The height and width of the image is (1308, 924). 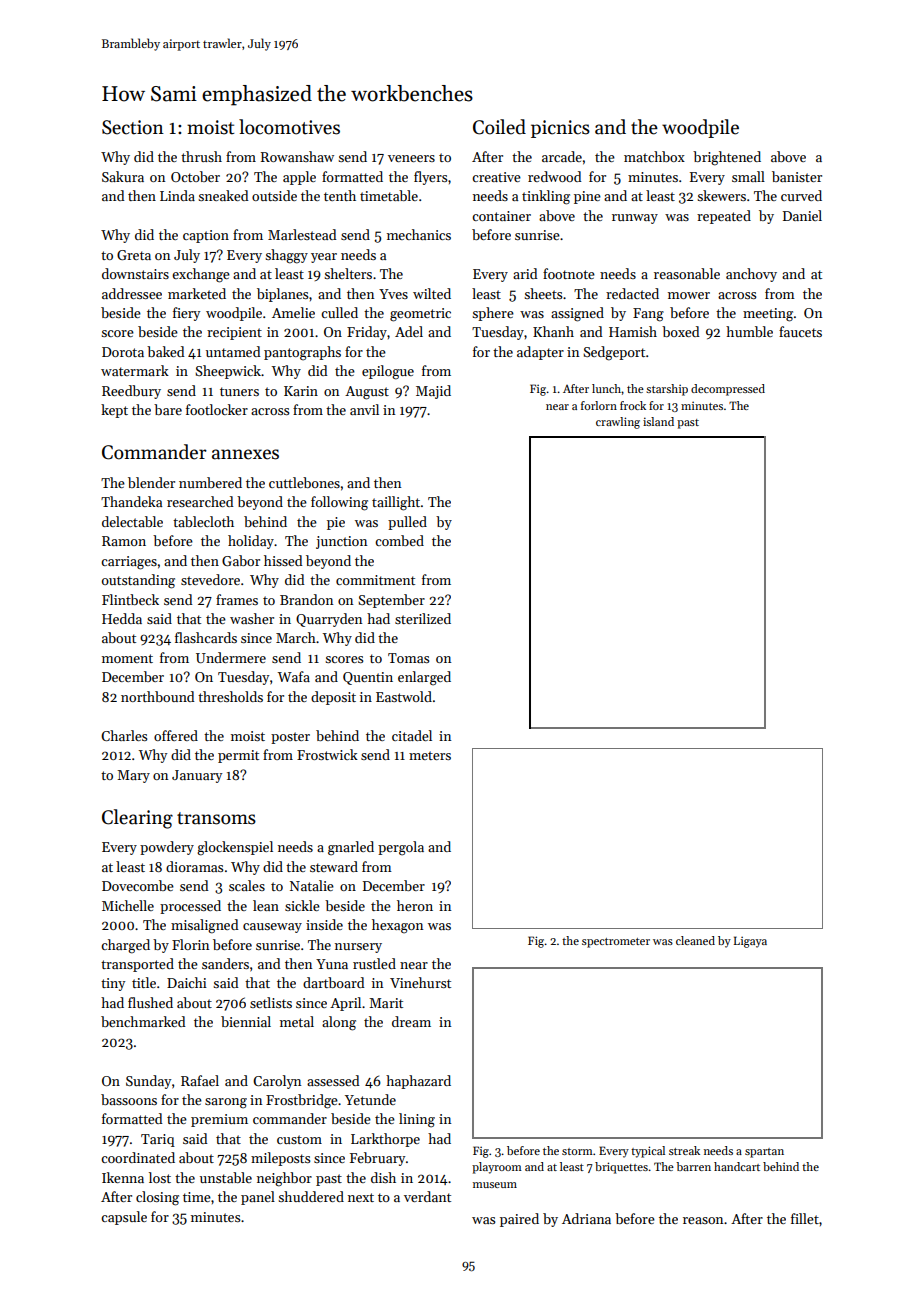 What do you see at coordinates (401, 848) in the image?
I see `pergola` at bounding box center [401, 848].
